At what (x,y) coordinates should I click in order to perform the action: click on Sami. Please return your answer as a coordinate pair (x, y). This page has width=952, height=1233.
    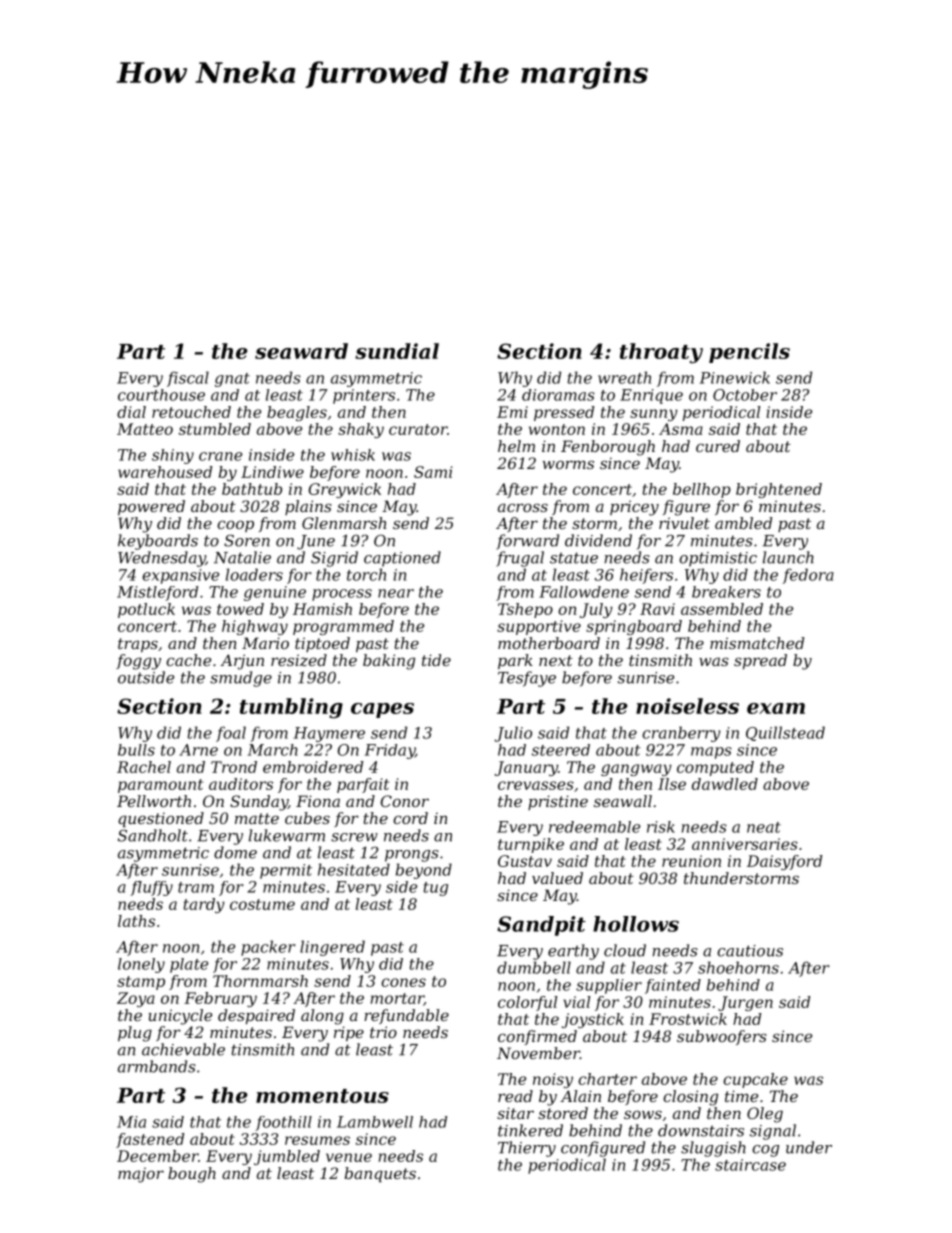
    Looking at the image, I should click on (433, 472).
